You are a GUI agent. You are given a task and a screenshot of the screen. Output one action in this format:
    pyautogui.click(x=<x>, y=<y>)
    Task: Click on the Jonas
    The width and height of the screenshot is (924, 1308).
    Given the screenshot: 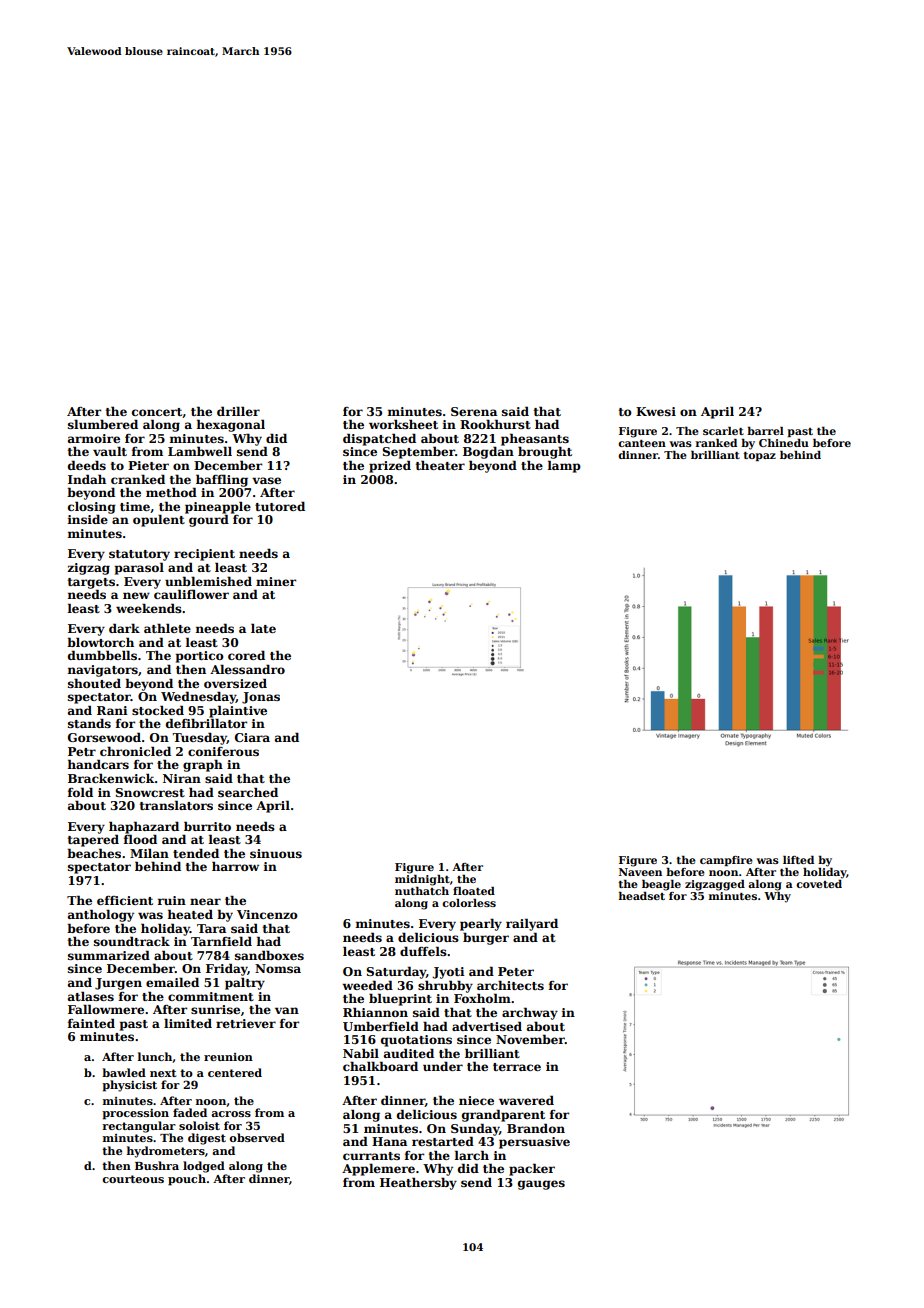 What is the action you would take?
    pyautogui.click(x=261, y=698)
